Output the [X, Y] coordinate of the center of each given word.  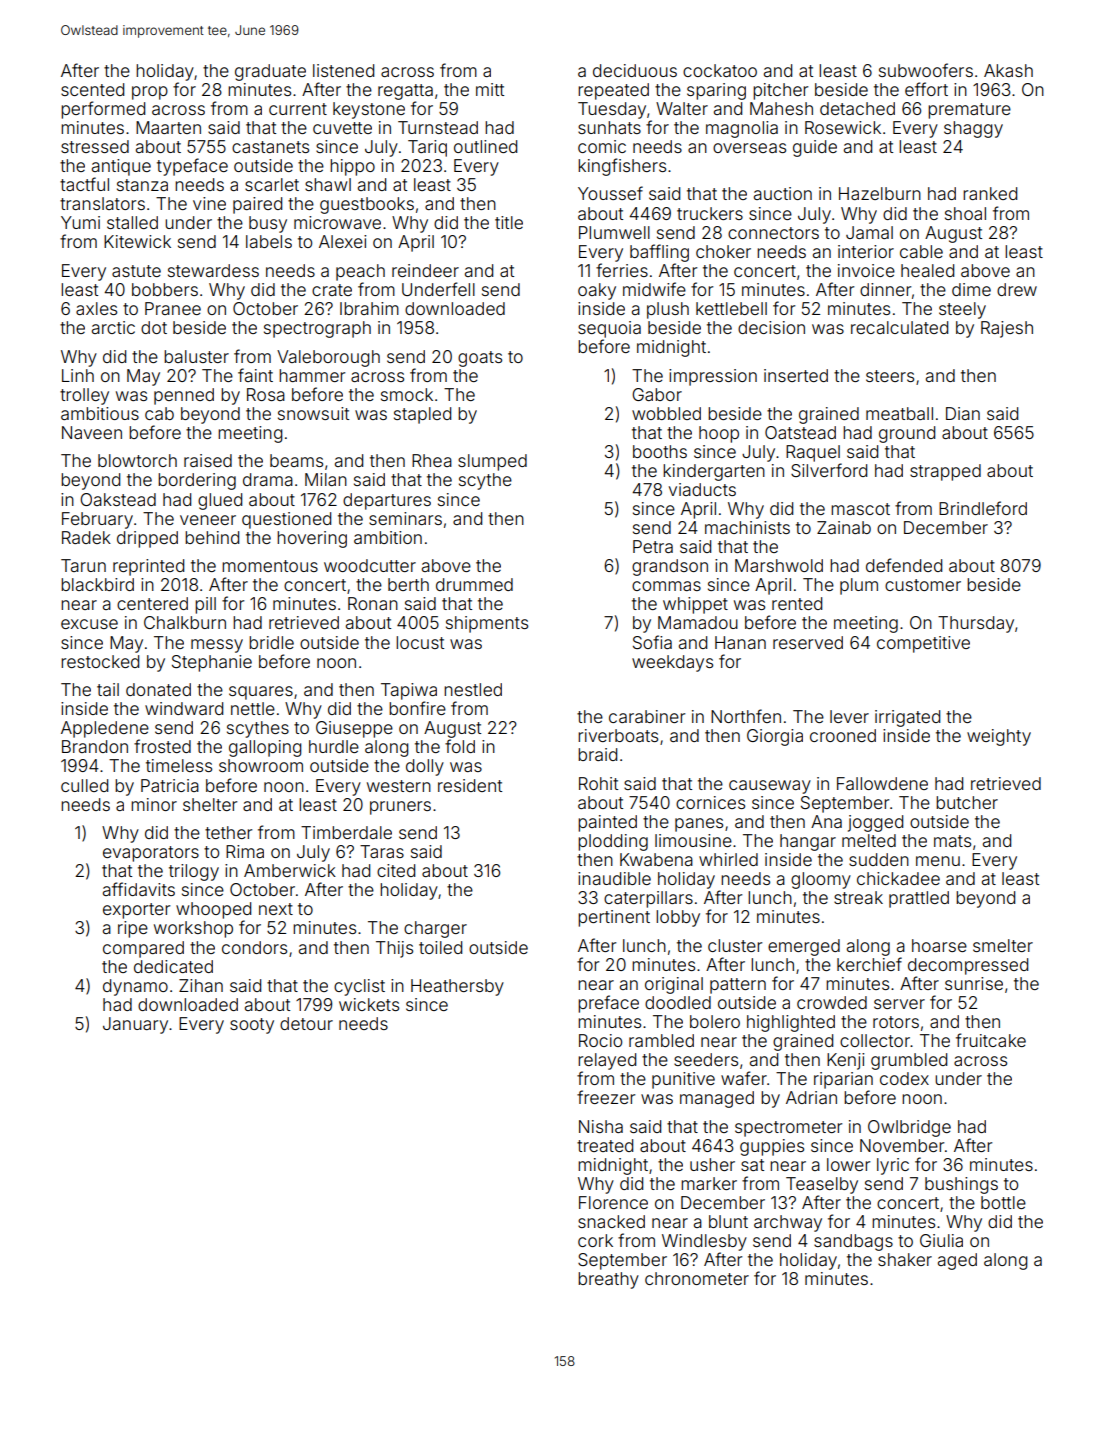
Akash [1008, 70]
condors [254, 947]
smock [407, 394]
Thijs [394, 949]
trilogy [194, 872]
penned [184, 396]
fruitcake [991, 1040]
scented [92, 89]
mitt [490, 89]
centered [152, 603]
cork [595, 1240]
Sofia [652, 642]
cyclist [359, 987]
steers [890, 376]
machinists [747, 527]
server [899, 1004]
